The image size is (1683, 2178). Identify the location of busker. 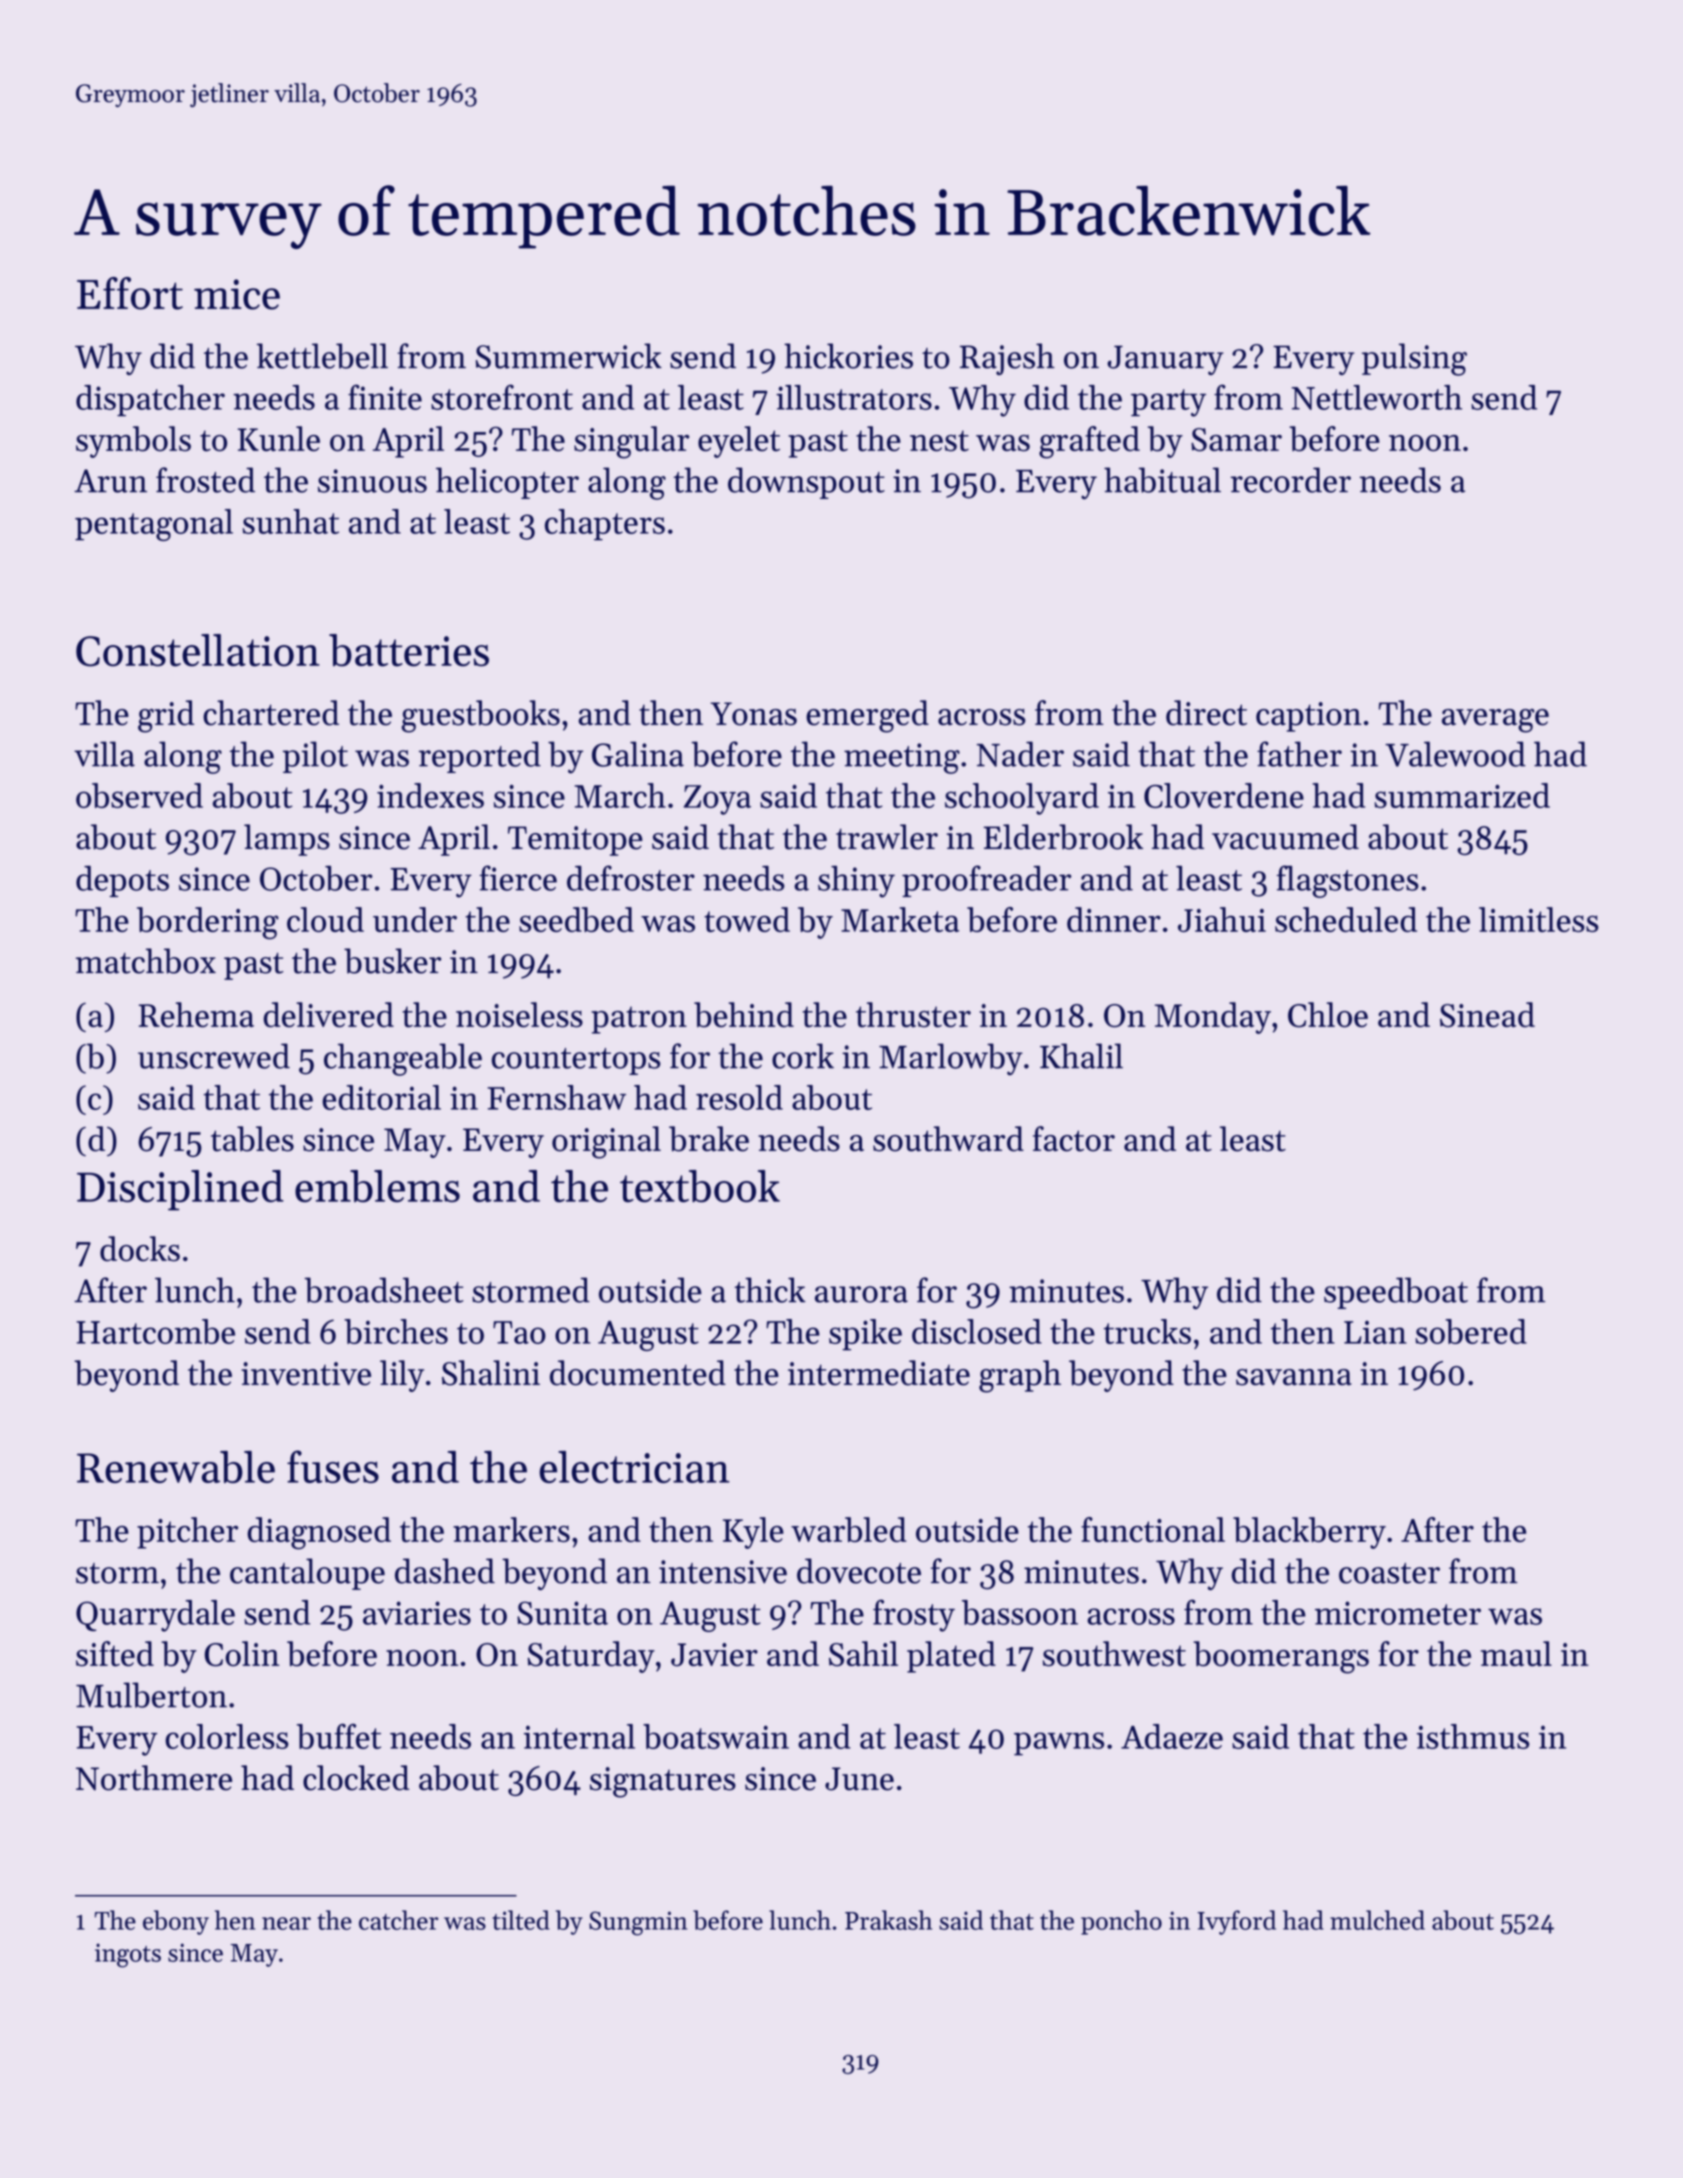
(393, 961).
